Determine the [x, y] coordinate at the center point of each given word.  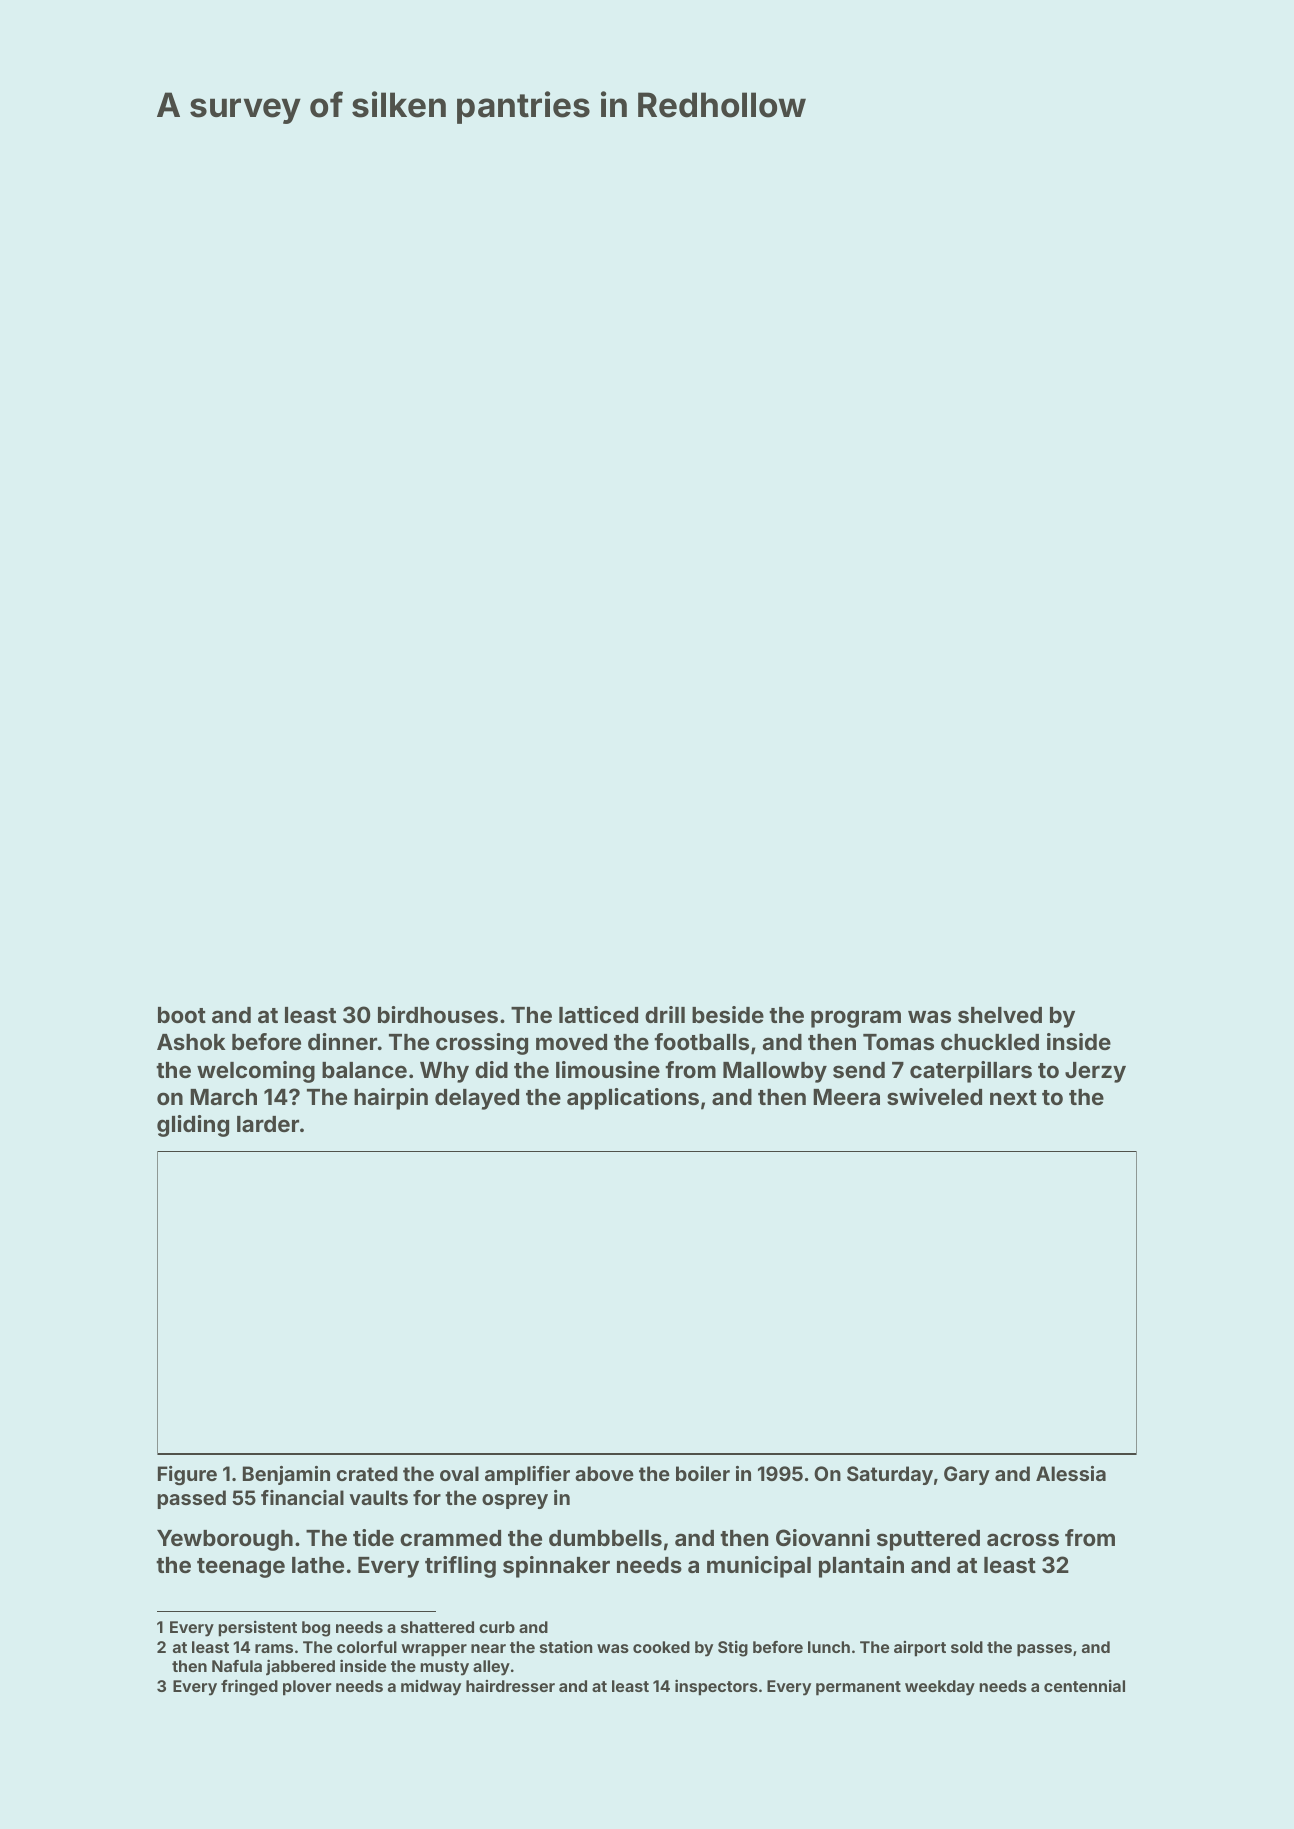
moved [571, 1042]
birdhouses [438, 1014]
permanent [858, 1688]
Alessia [1071, 1473]
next [1013, 1097]
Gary [967, 1475]
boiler [703, 1473]
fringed [249, 1687]
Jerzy [1095, 1072]
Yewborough [225, 1540]
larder [268, 1124]
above [604, 1473]
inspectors [716, 1687]
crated [367, 1473]
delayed [477, 1099]
